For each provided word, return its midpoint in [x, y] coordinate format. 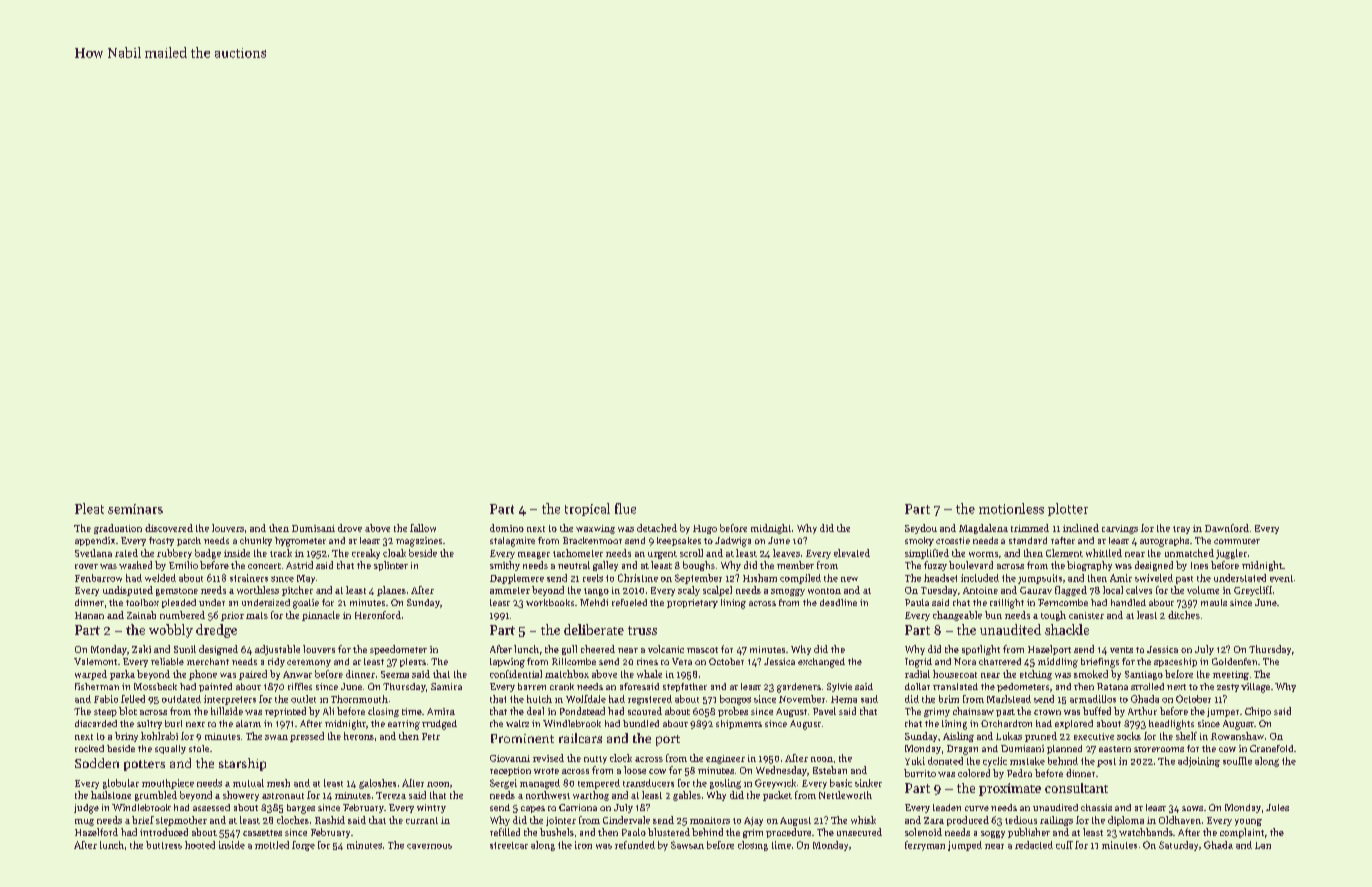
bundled [641, 723]
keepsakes [679, 541]
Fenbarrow [98, 578]
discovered [169, 528]
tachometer [578, 553]
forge [303, 846]
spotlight [981, 650]
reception [510, 771]
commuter [1237, 541]
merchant [208, 661]
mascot [702, 650]
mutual [248, 783]
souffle [1237, 761]
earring [404, 725]
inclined [1081, 528]
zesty [1228, 688]
